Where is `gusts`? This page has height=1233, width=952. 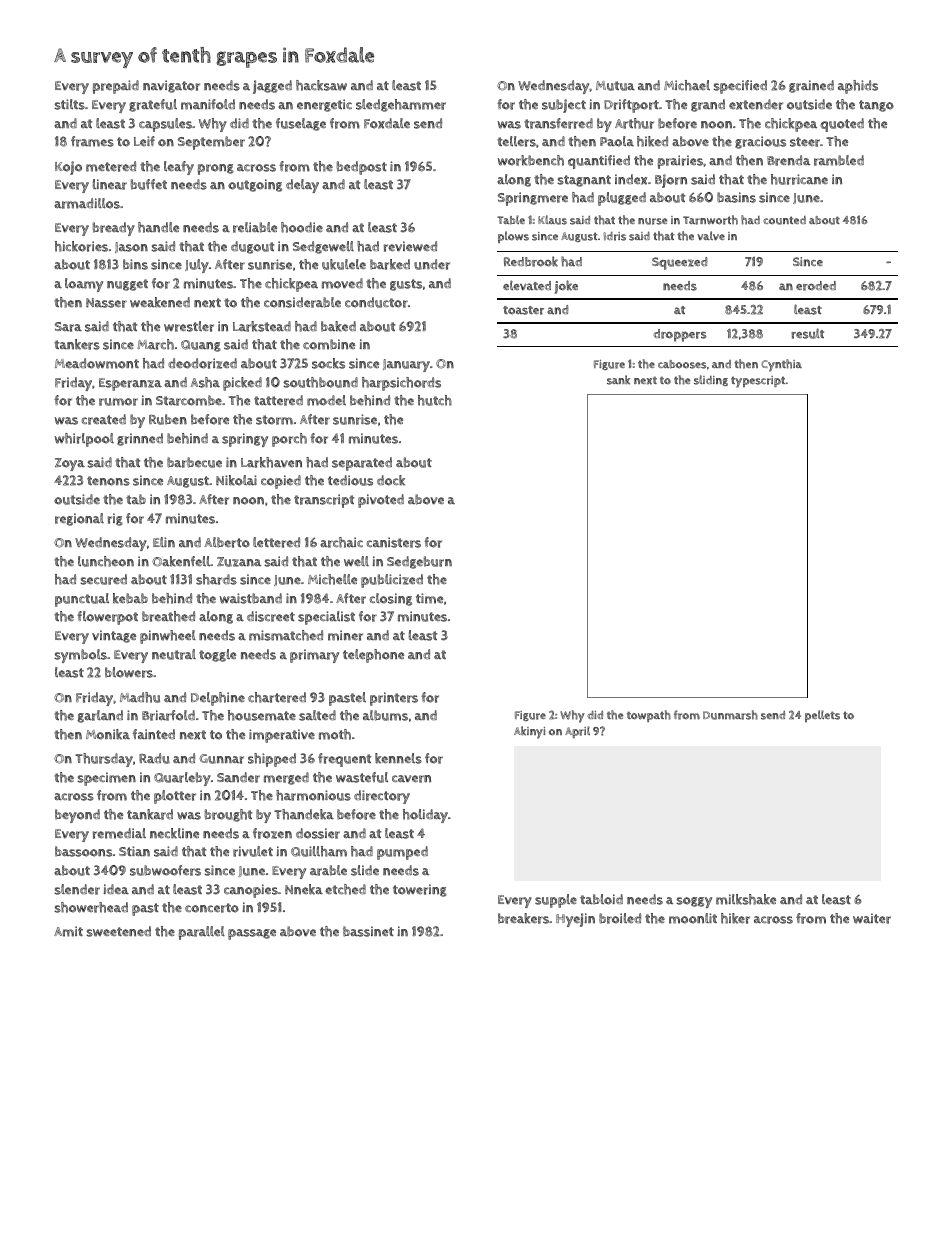
gusts is located at coordinates (406, 285).
